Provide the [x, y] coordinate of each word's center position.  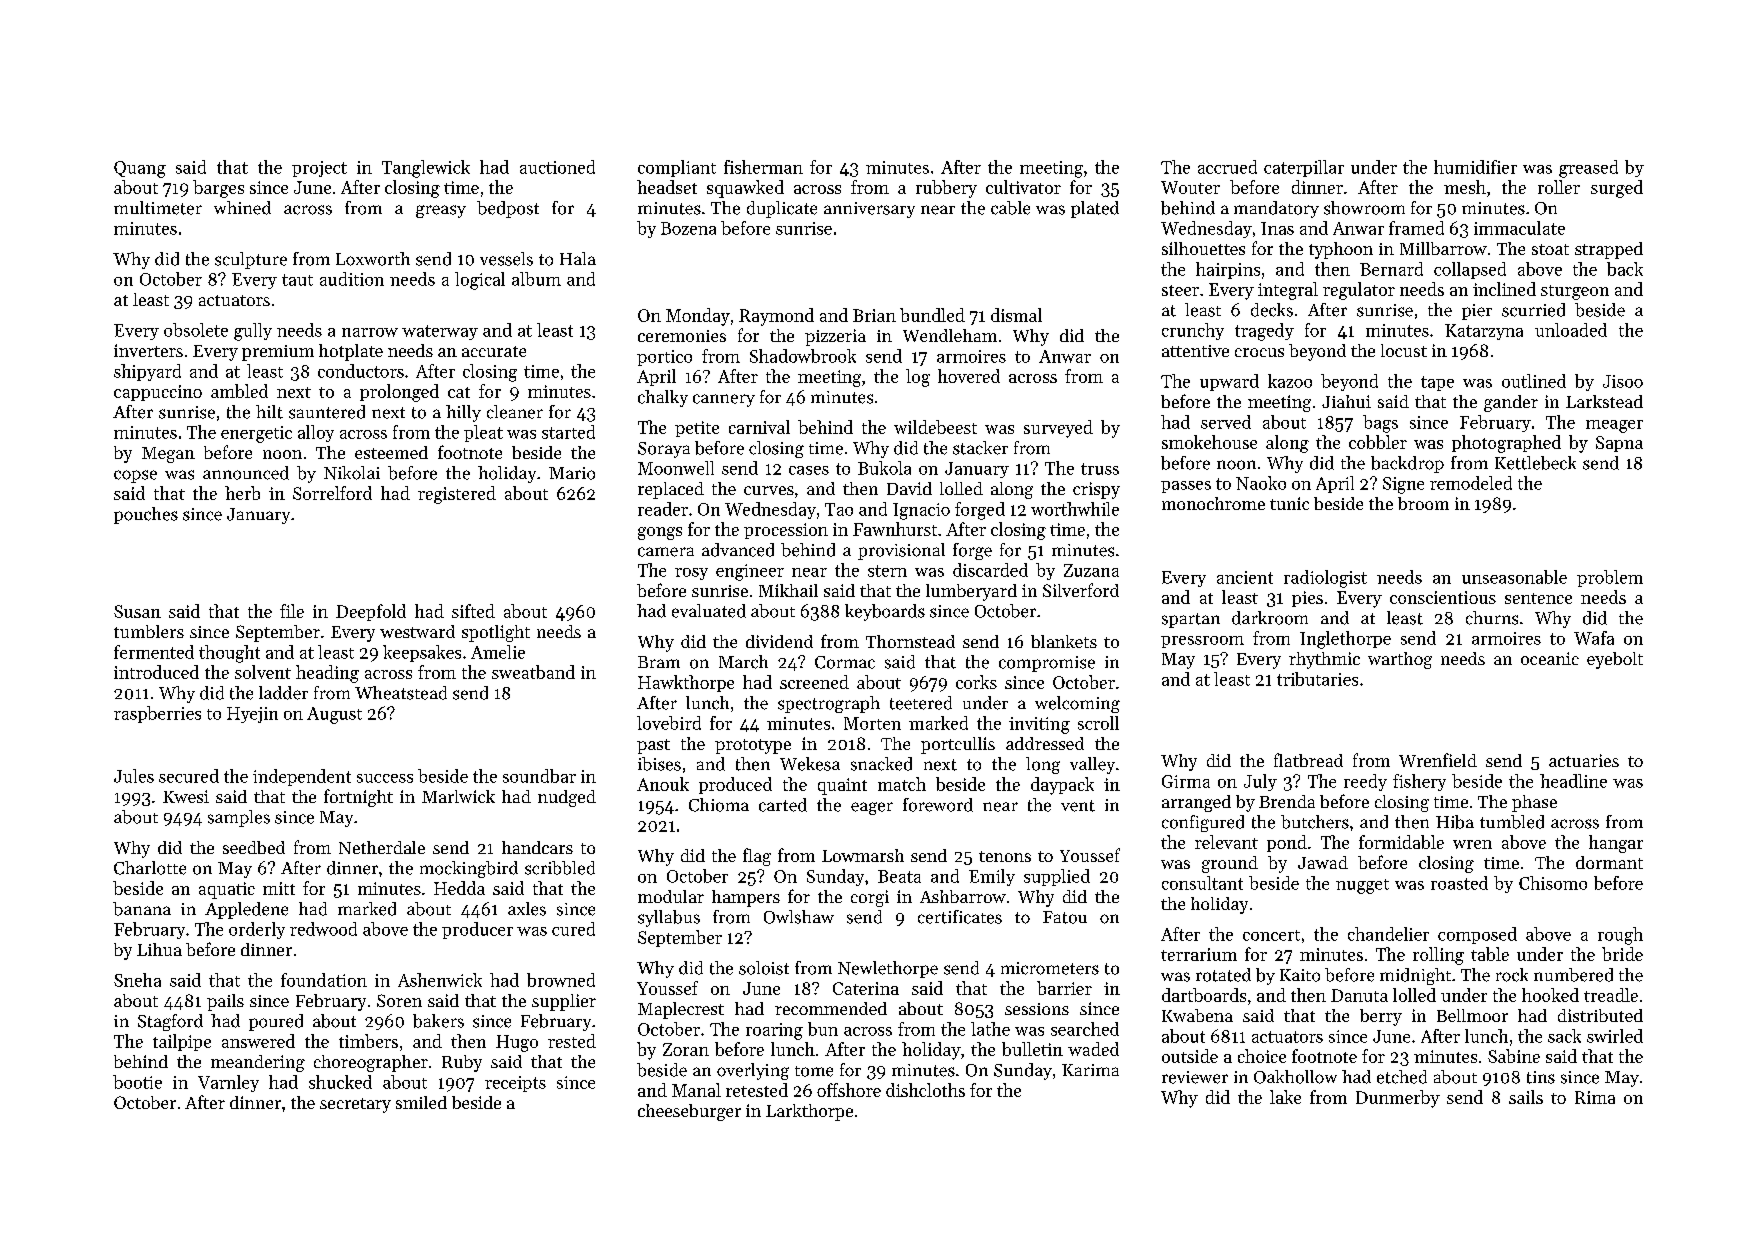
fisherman [763, 167]
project [319, 169]
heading [327, 674]
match [902, 784]
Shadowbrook [803, 356]
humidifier [1475, 167]
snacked [881, 764]
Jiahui [1346, 401]
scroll [1098, 723]
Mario [572, 473]
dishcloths [925, 1090]
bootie [137, 1082]
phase [1534, 803]
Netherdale [382, 847]
